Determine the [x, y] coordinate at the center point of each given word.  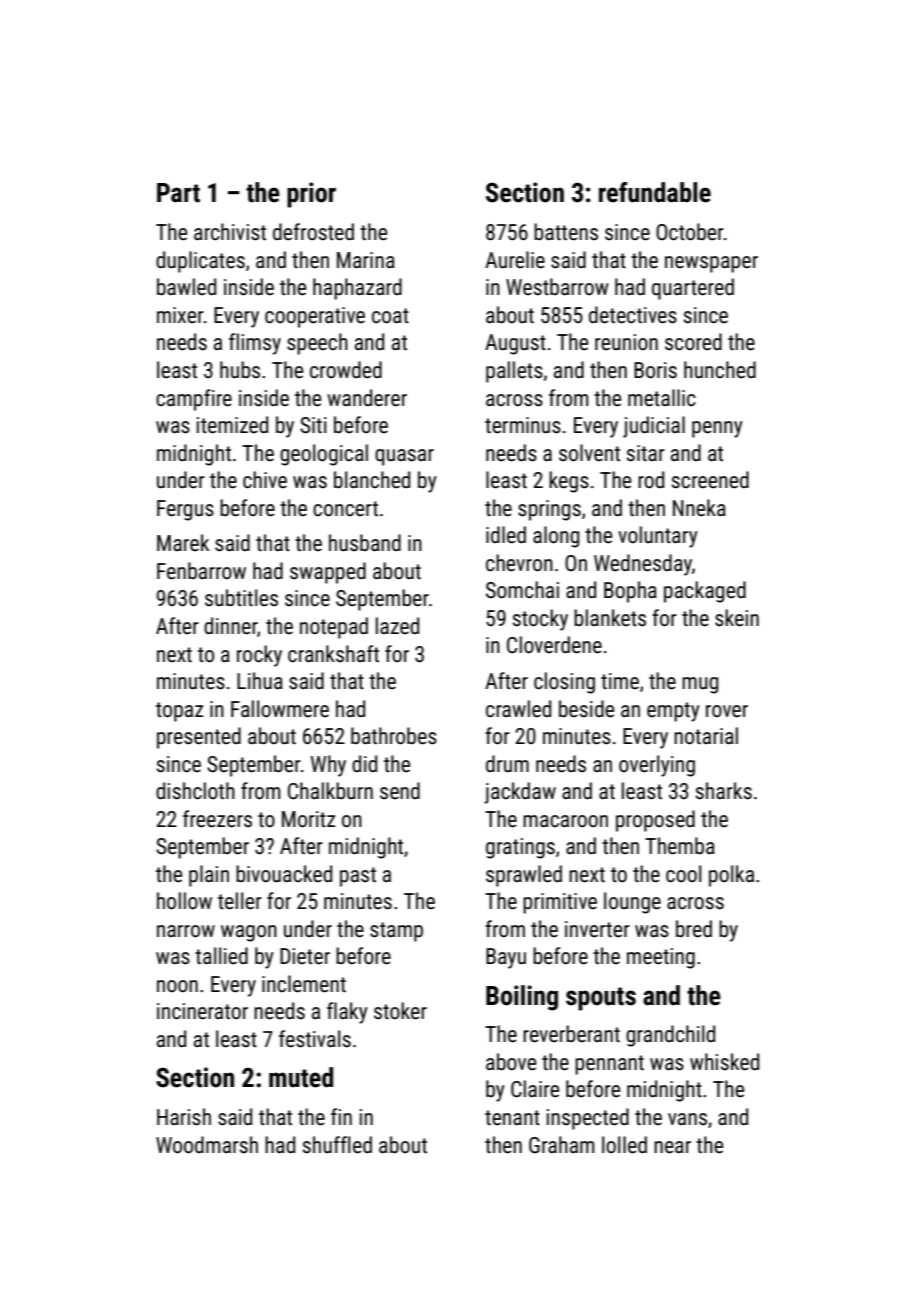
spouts [601, 999]
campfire [194, 400]
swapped [328, 573]
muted [301, 1077]
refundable [655, 192]
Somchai [522, 590]
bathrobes [394, 736]
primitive [560, 903]
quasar [404, 457]
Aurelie [515, 260]
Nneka [699, 508]
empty [673, 712]
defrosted [313, 232]
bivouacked [284, 874]
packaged [705, 592]
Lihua [260, 681]
